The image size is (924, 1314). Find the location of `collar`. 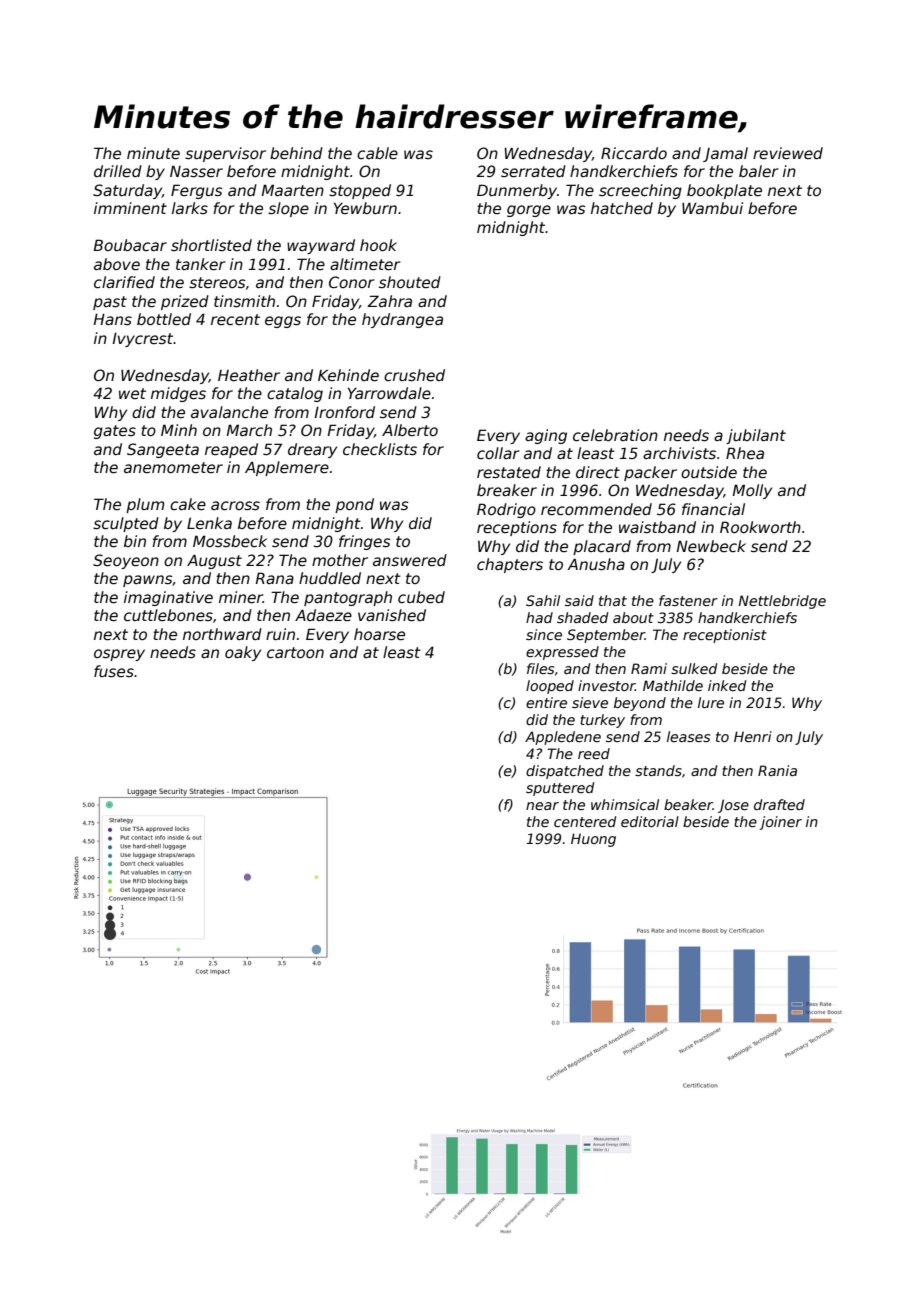

collar is located at coordinates (498, 453).
